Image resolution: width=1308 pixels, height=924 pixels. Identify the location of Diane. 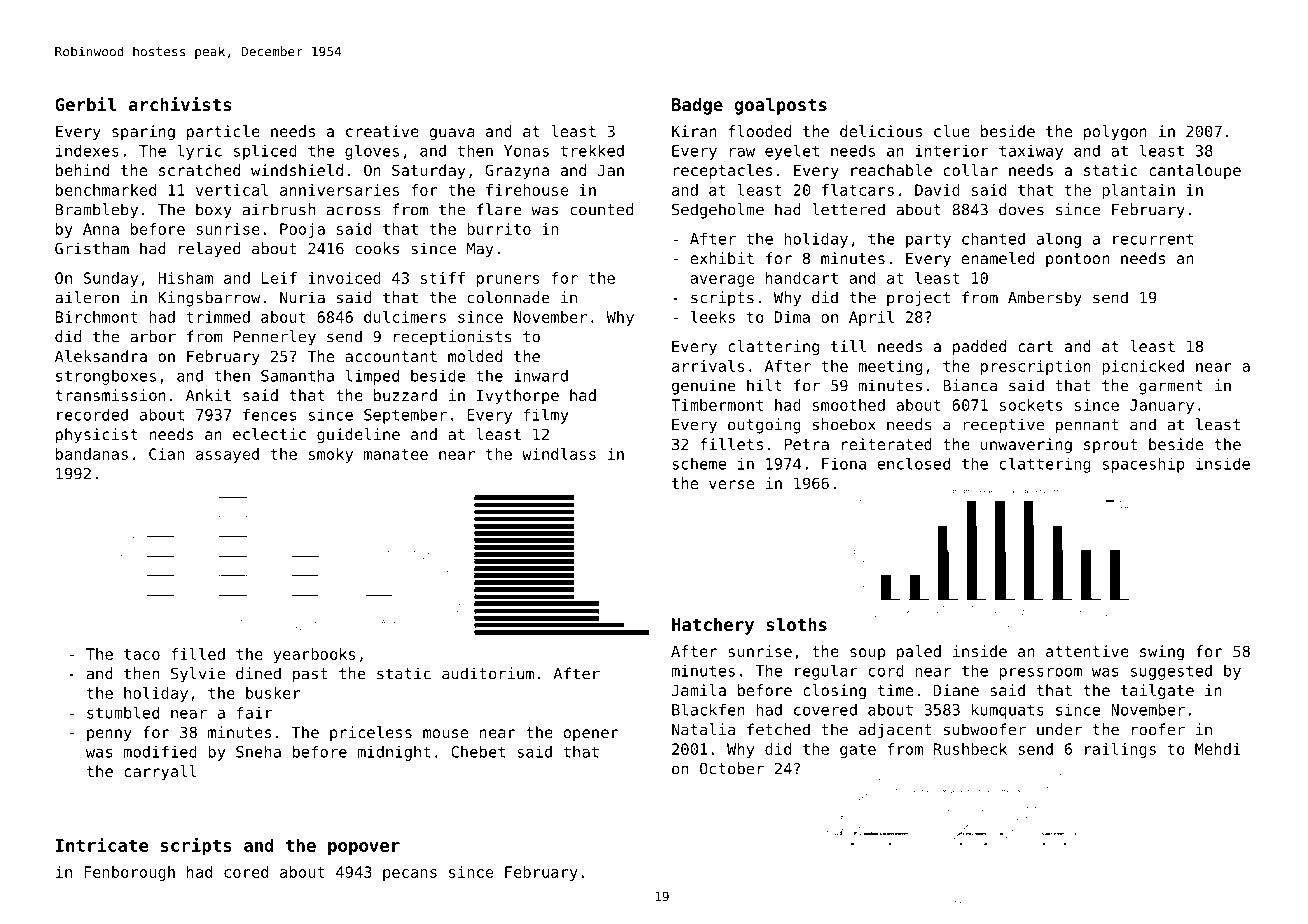
(956, 690).
